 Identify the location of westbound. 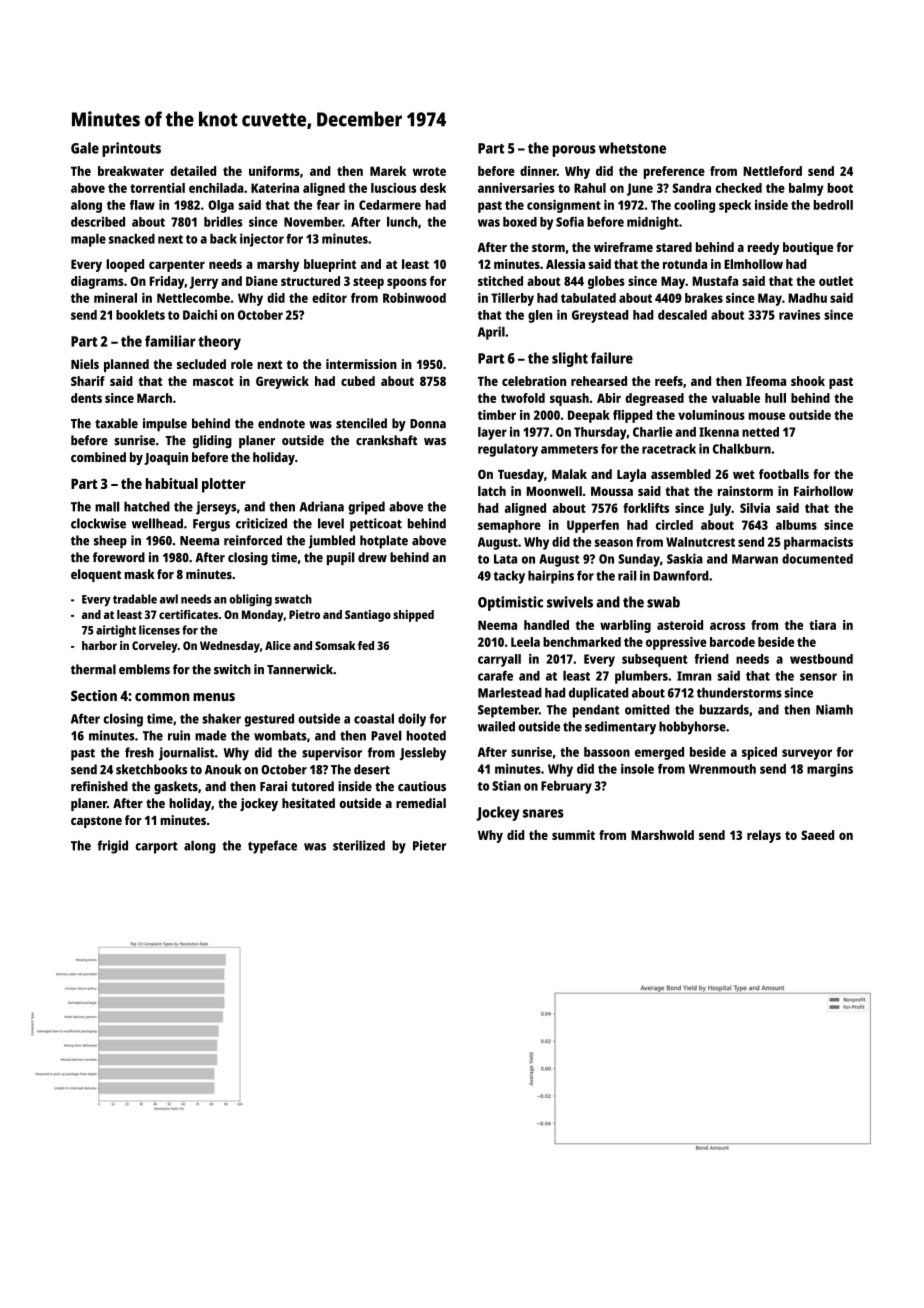
(821, 659).
